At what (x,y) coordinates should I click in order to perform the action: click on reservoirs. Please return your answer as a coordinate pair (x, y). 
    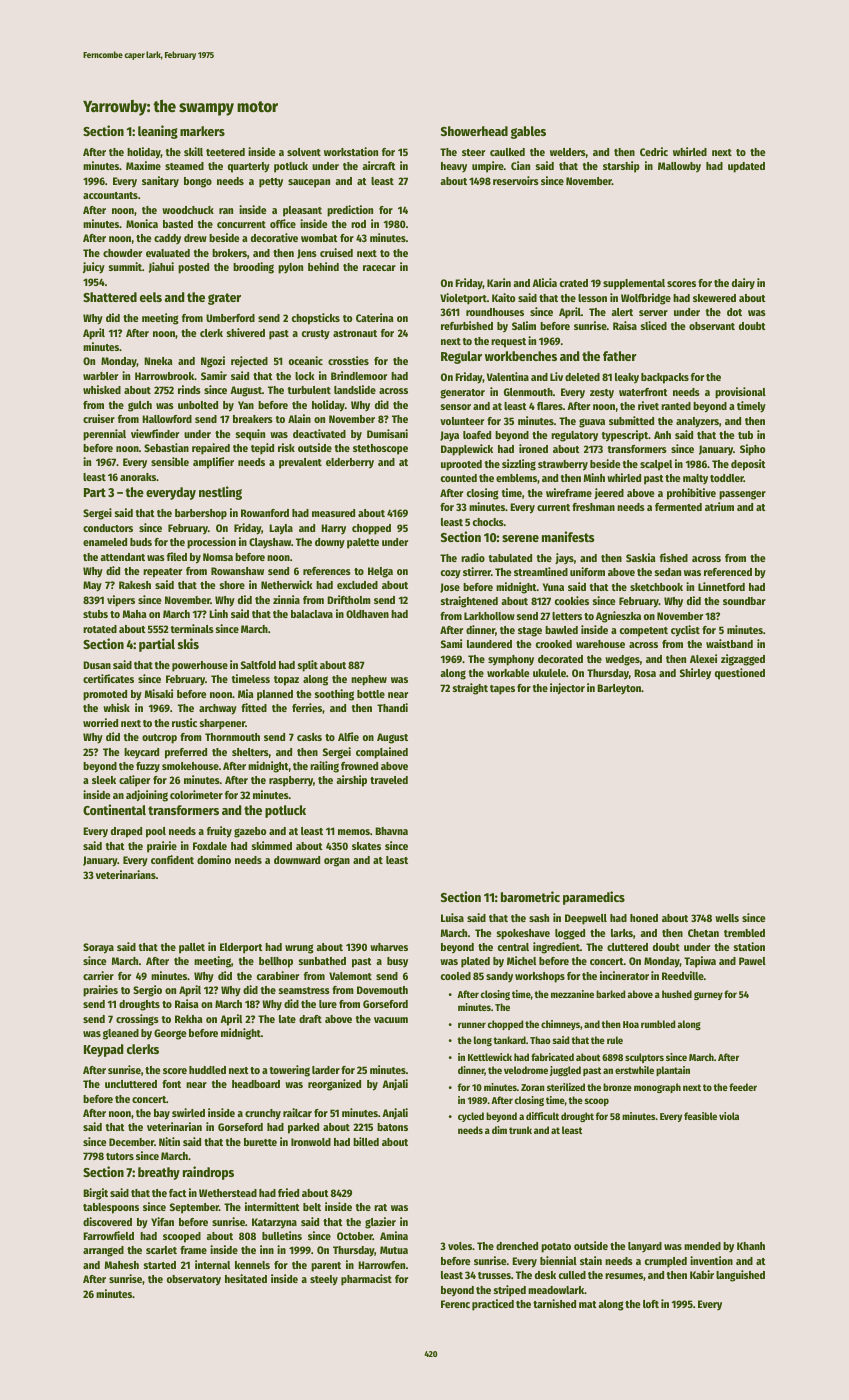
    Looking at the image, I should click on (516, 180).
